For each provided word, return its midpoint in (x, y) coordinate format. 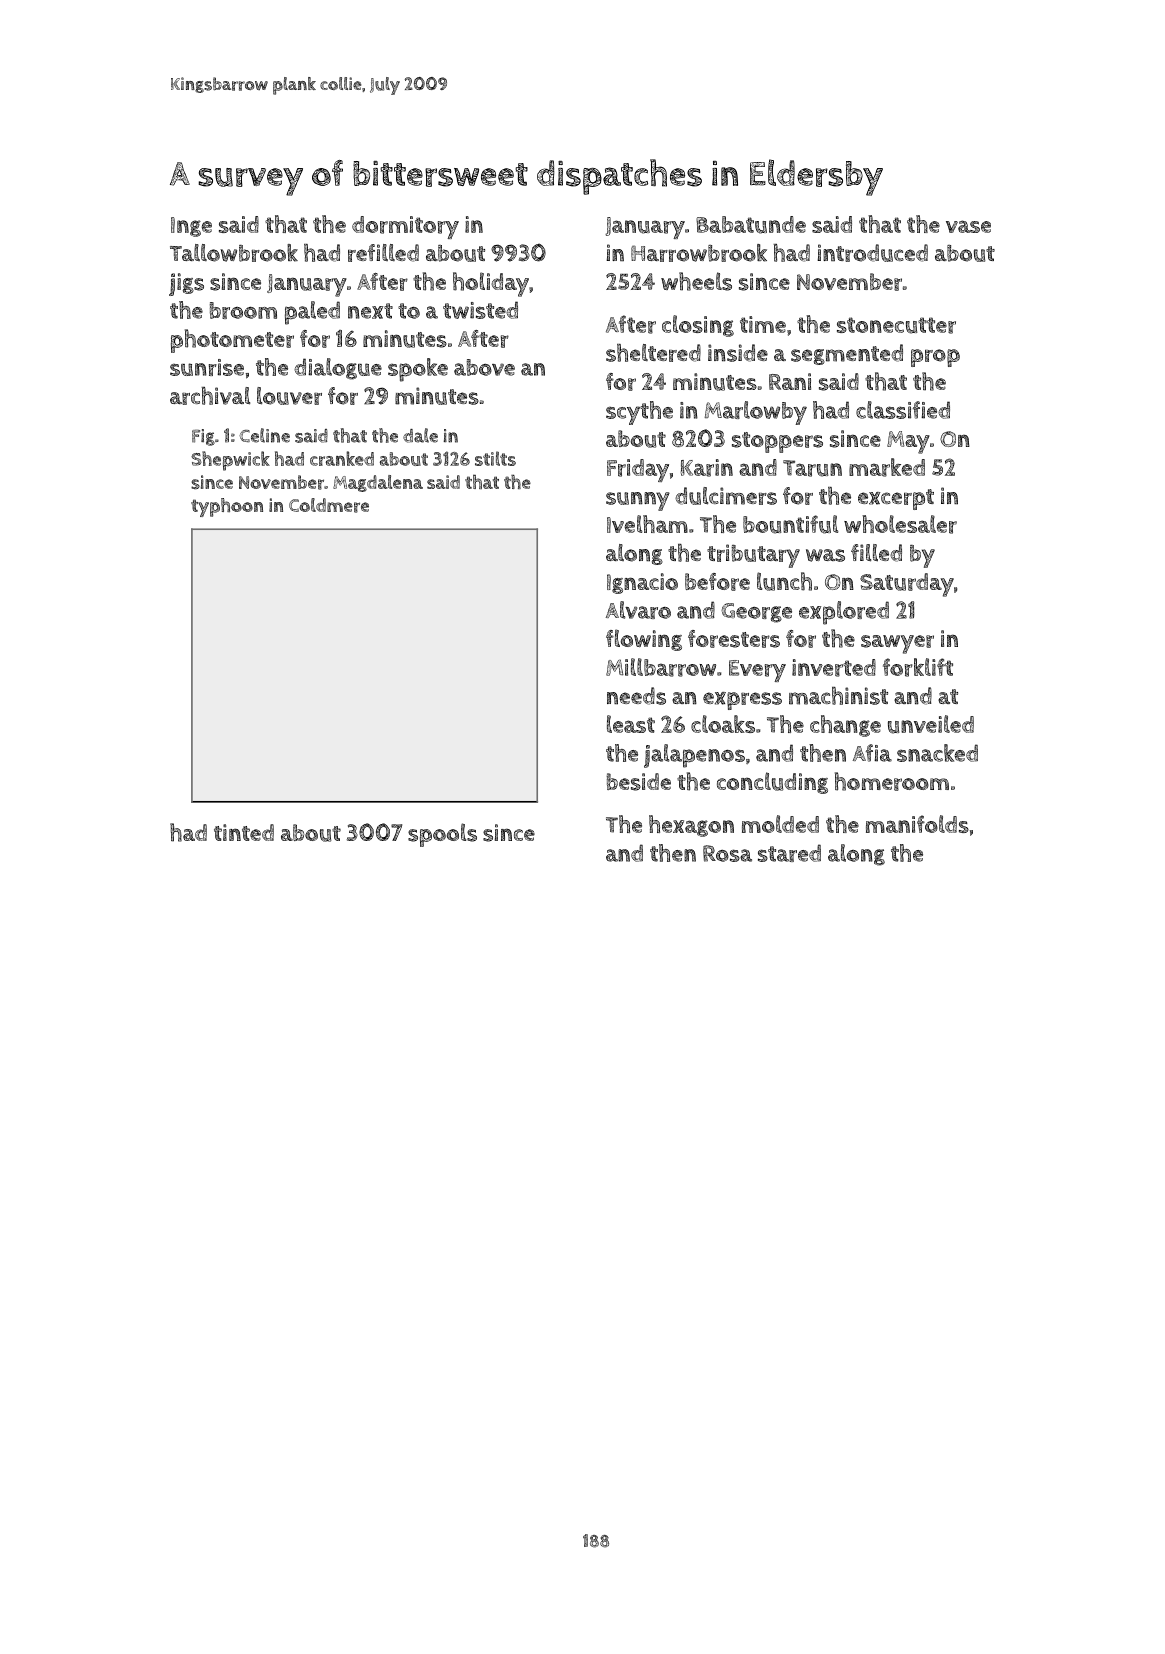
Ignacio (642, 583)
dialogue (338, 369)
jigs (186, 284)
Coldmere (329, 505)
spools (442, 835)
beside (638, 782)
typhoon (227, 507)
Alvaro (638, 610)
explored (844, 613)
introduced (872, 253)
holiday (491, 284)
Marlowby (756, 413)
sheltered (653, 353)
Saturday (907, 585)
